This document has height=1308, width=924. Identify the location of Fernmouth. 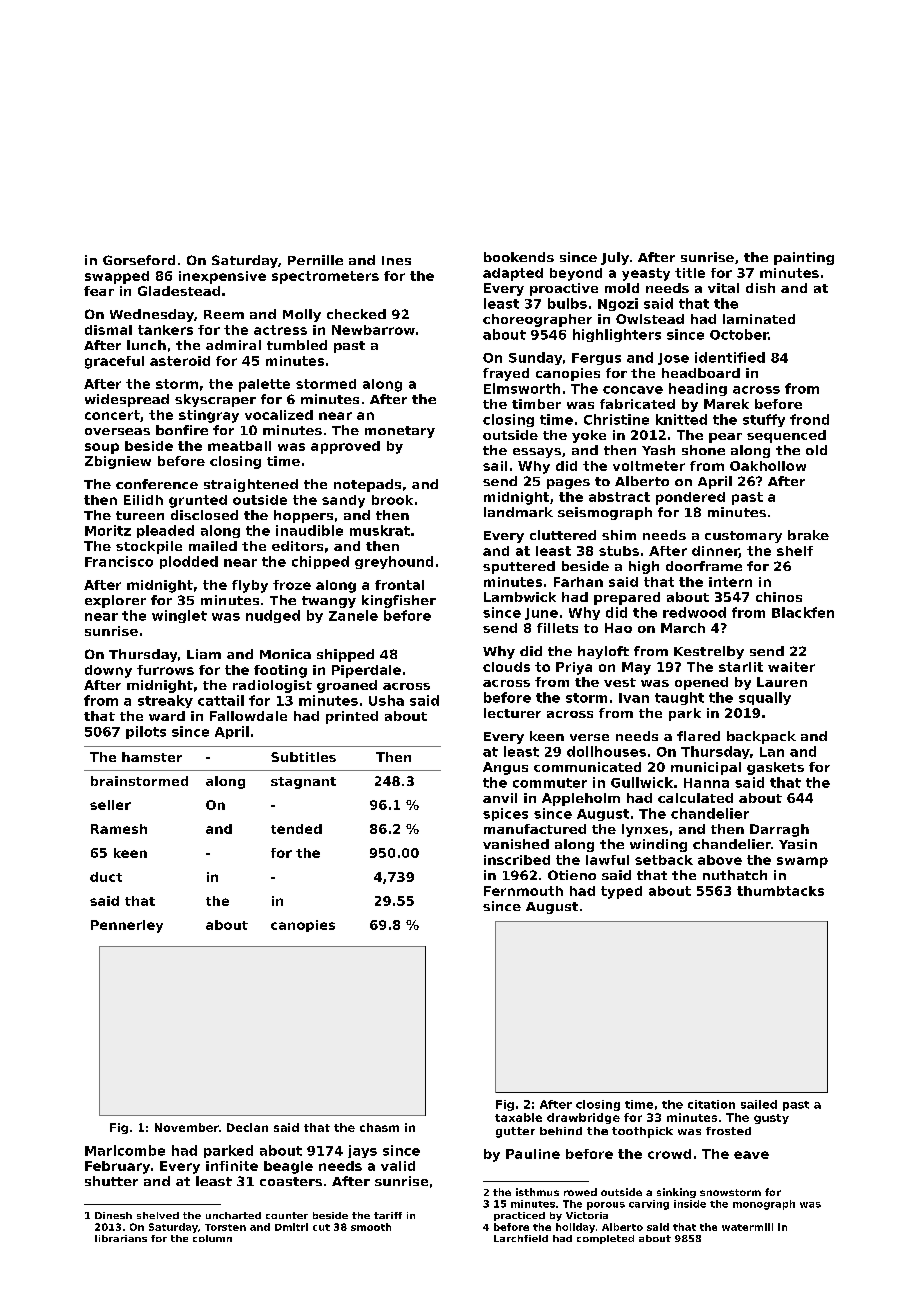
(523, 891).
